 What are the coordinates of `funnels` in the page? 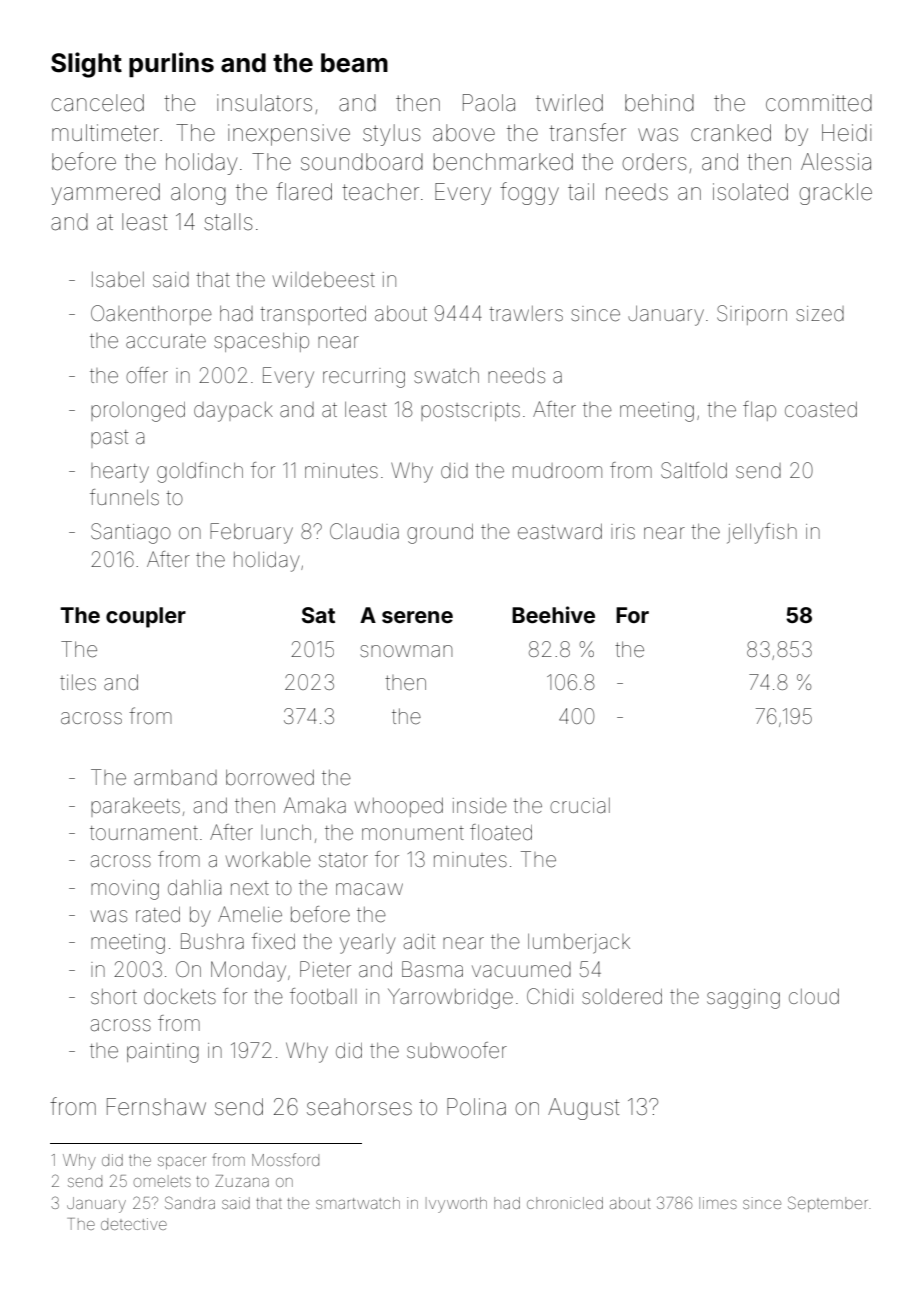 It's located at (124, 497).
